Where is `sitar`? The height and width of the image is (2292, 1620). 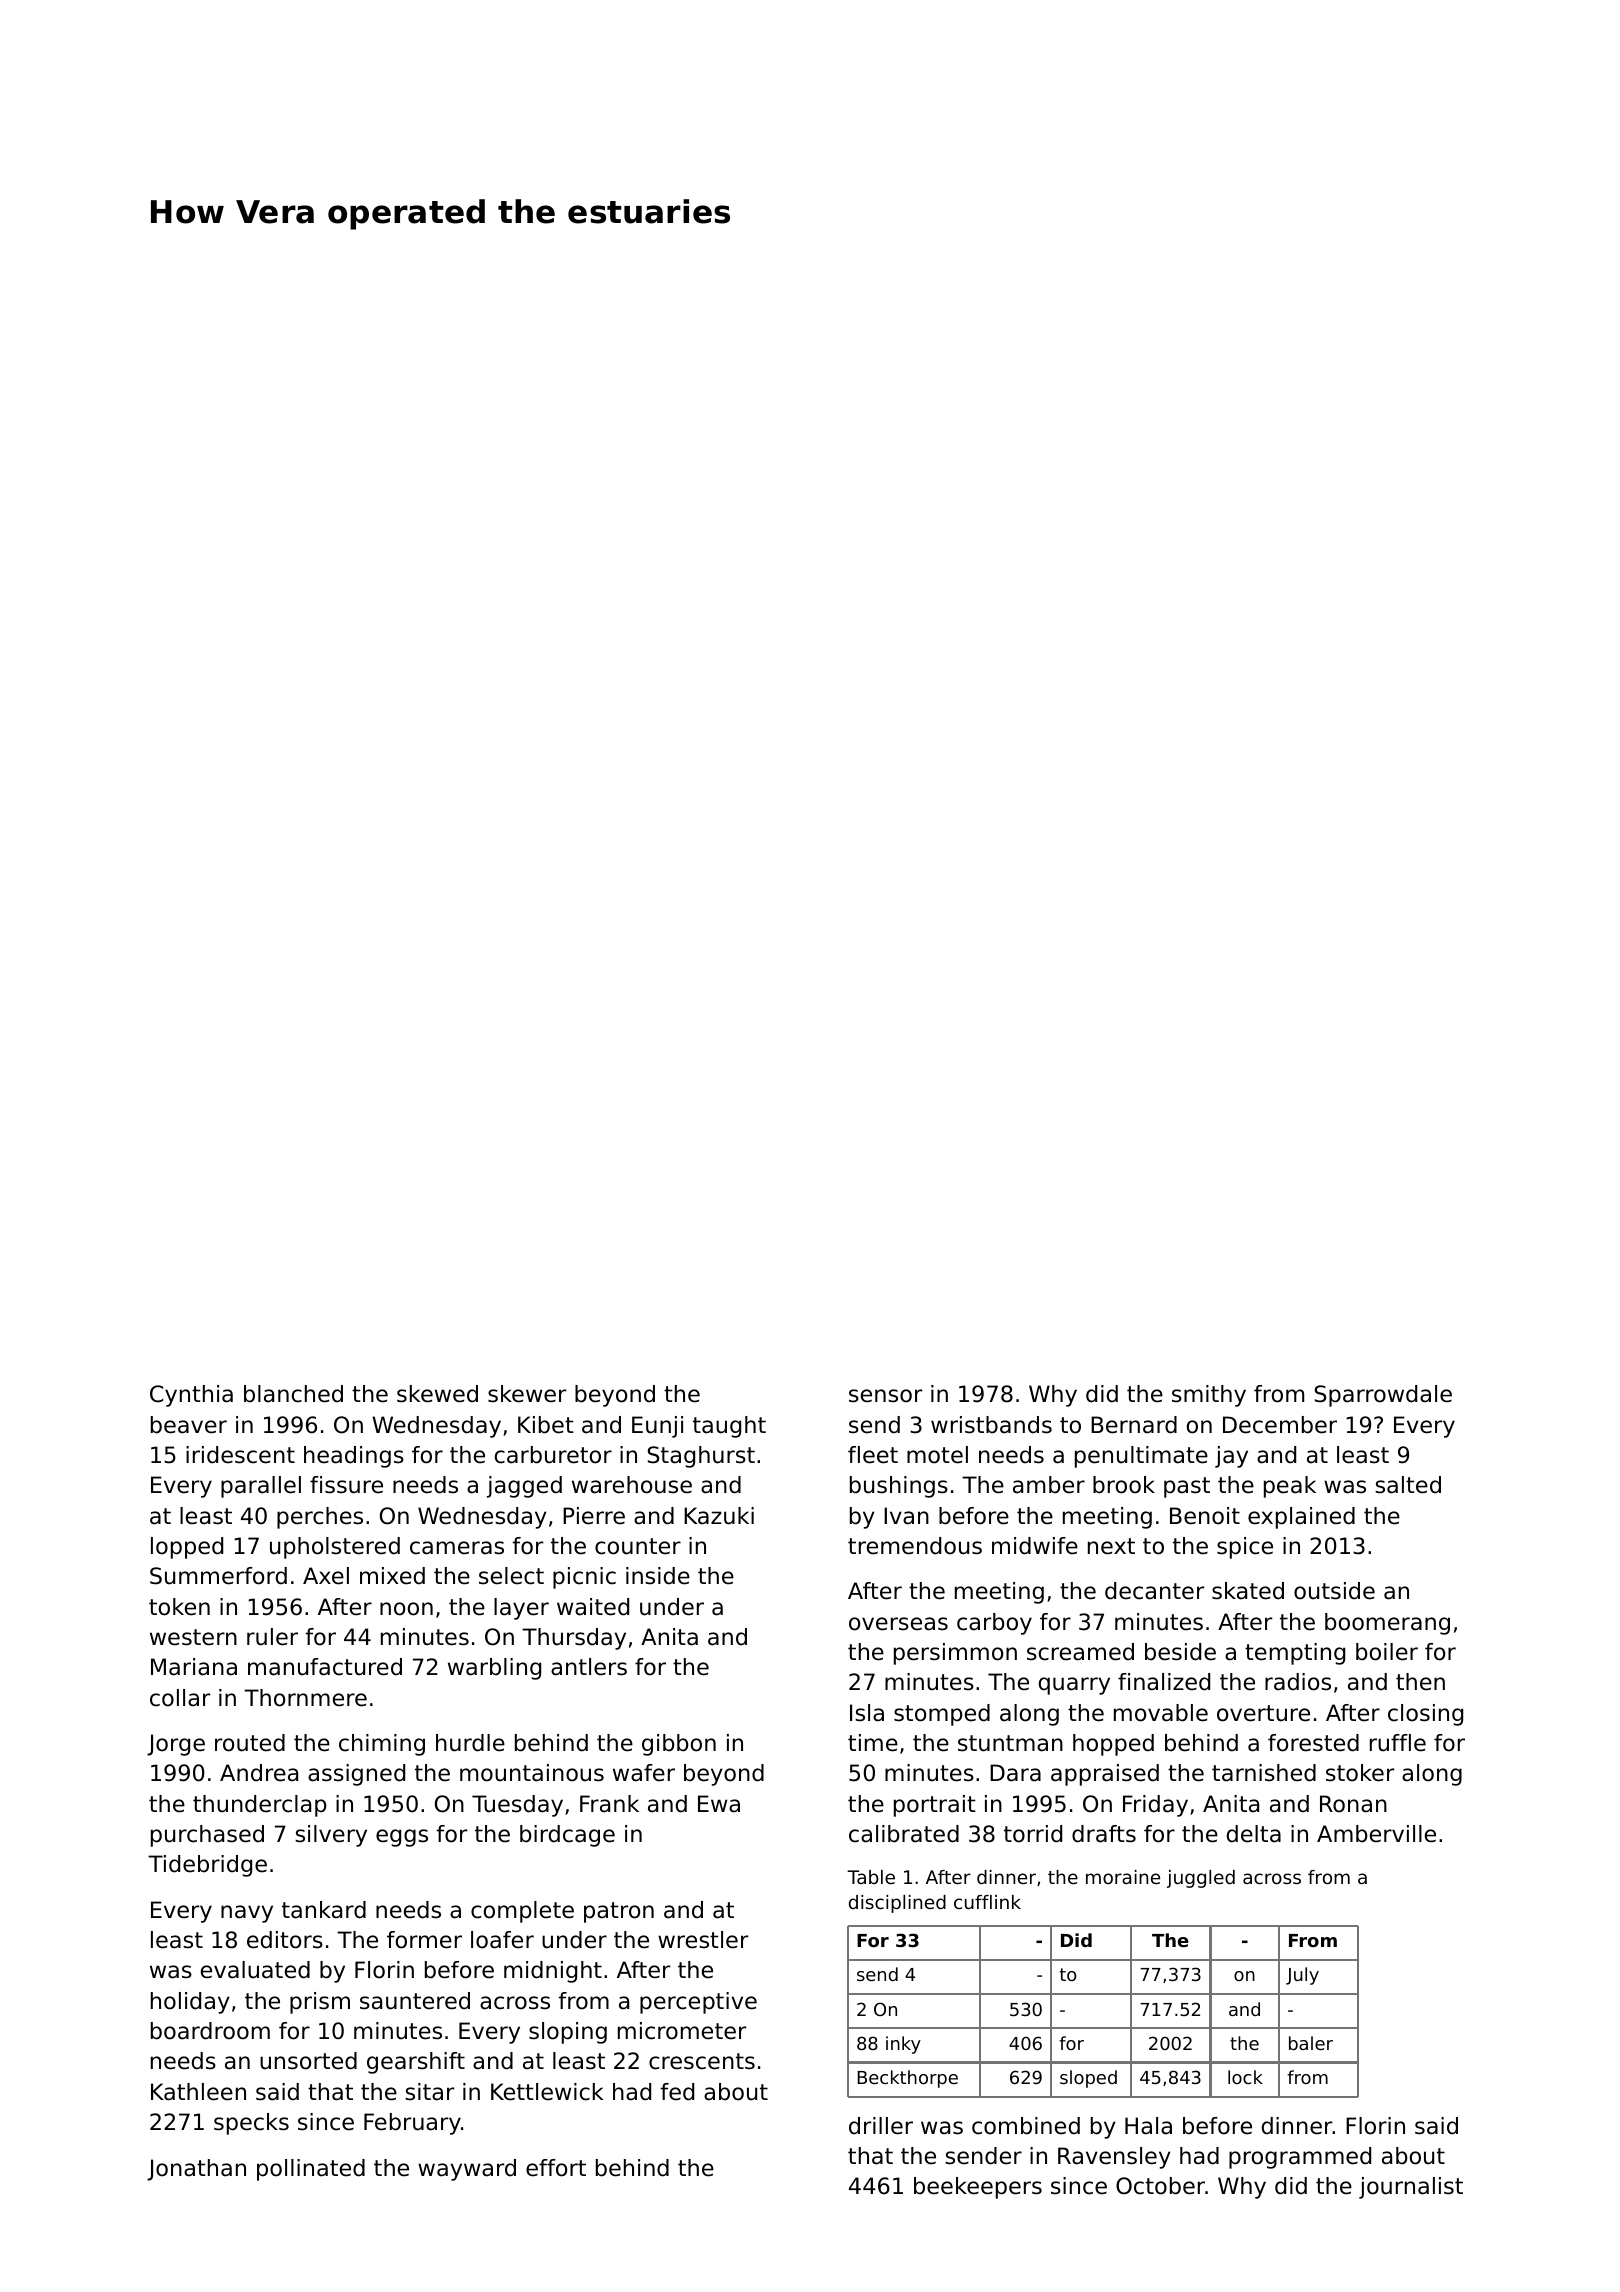 sitar is located at coordinates (429, 2092).
